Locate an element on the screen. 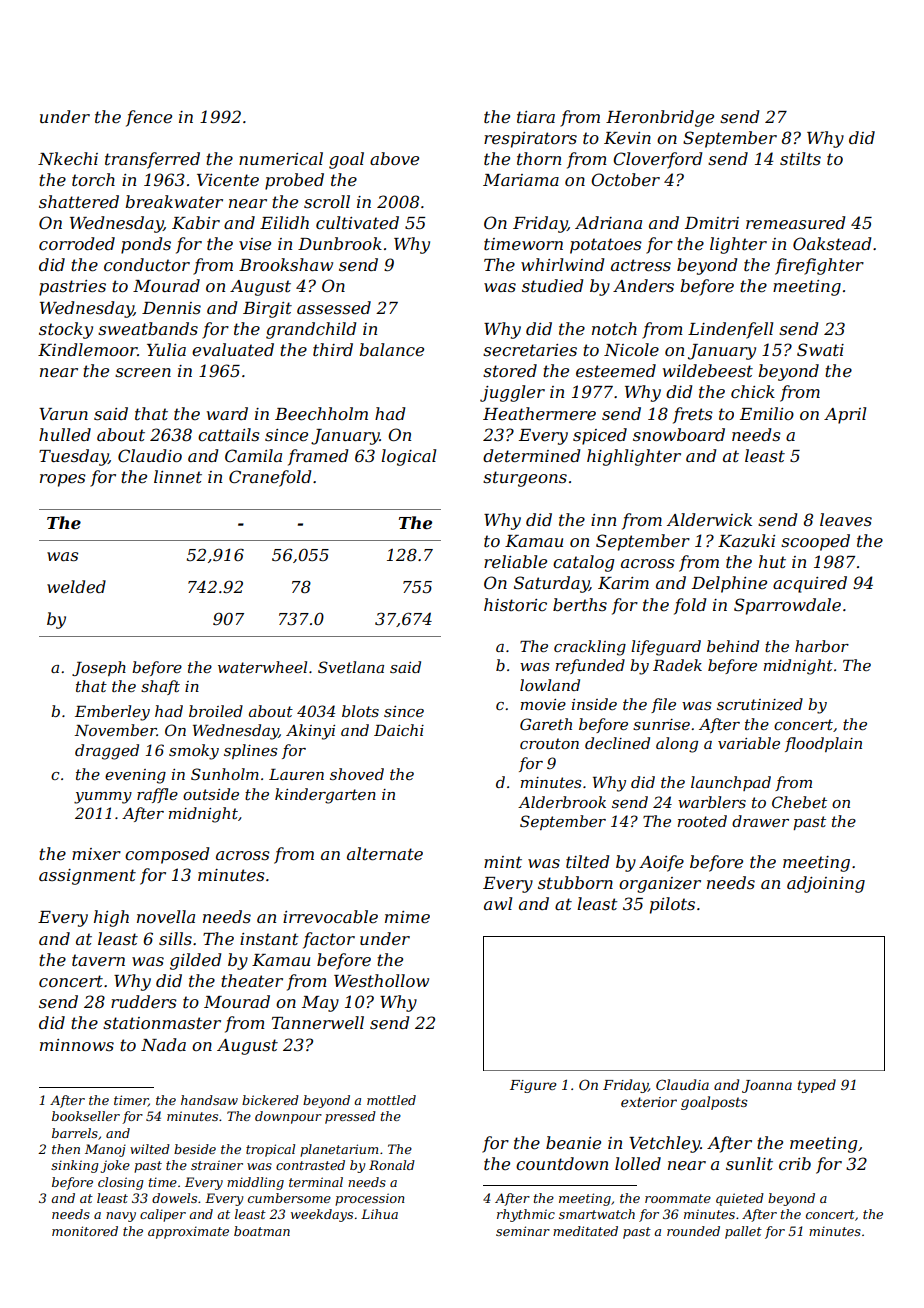  reliable is located at coordinates (515, 561).
